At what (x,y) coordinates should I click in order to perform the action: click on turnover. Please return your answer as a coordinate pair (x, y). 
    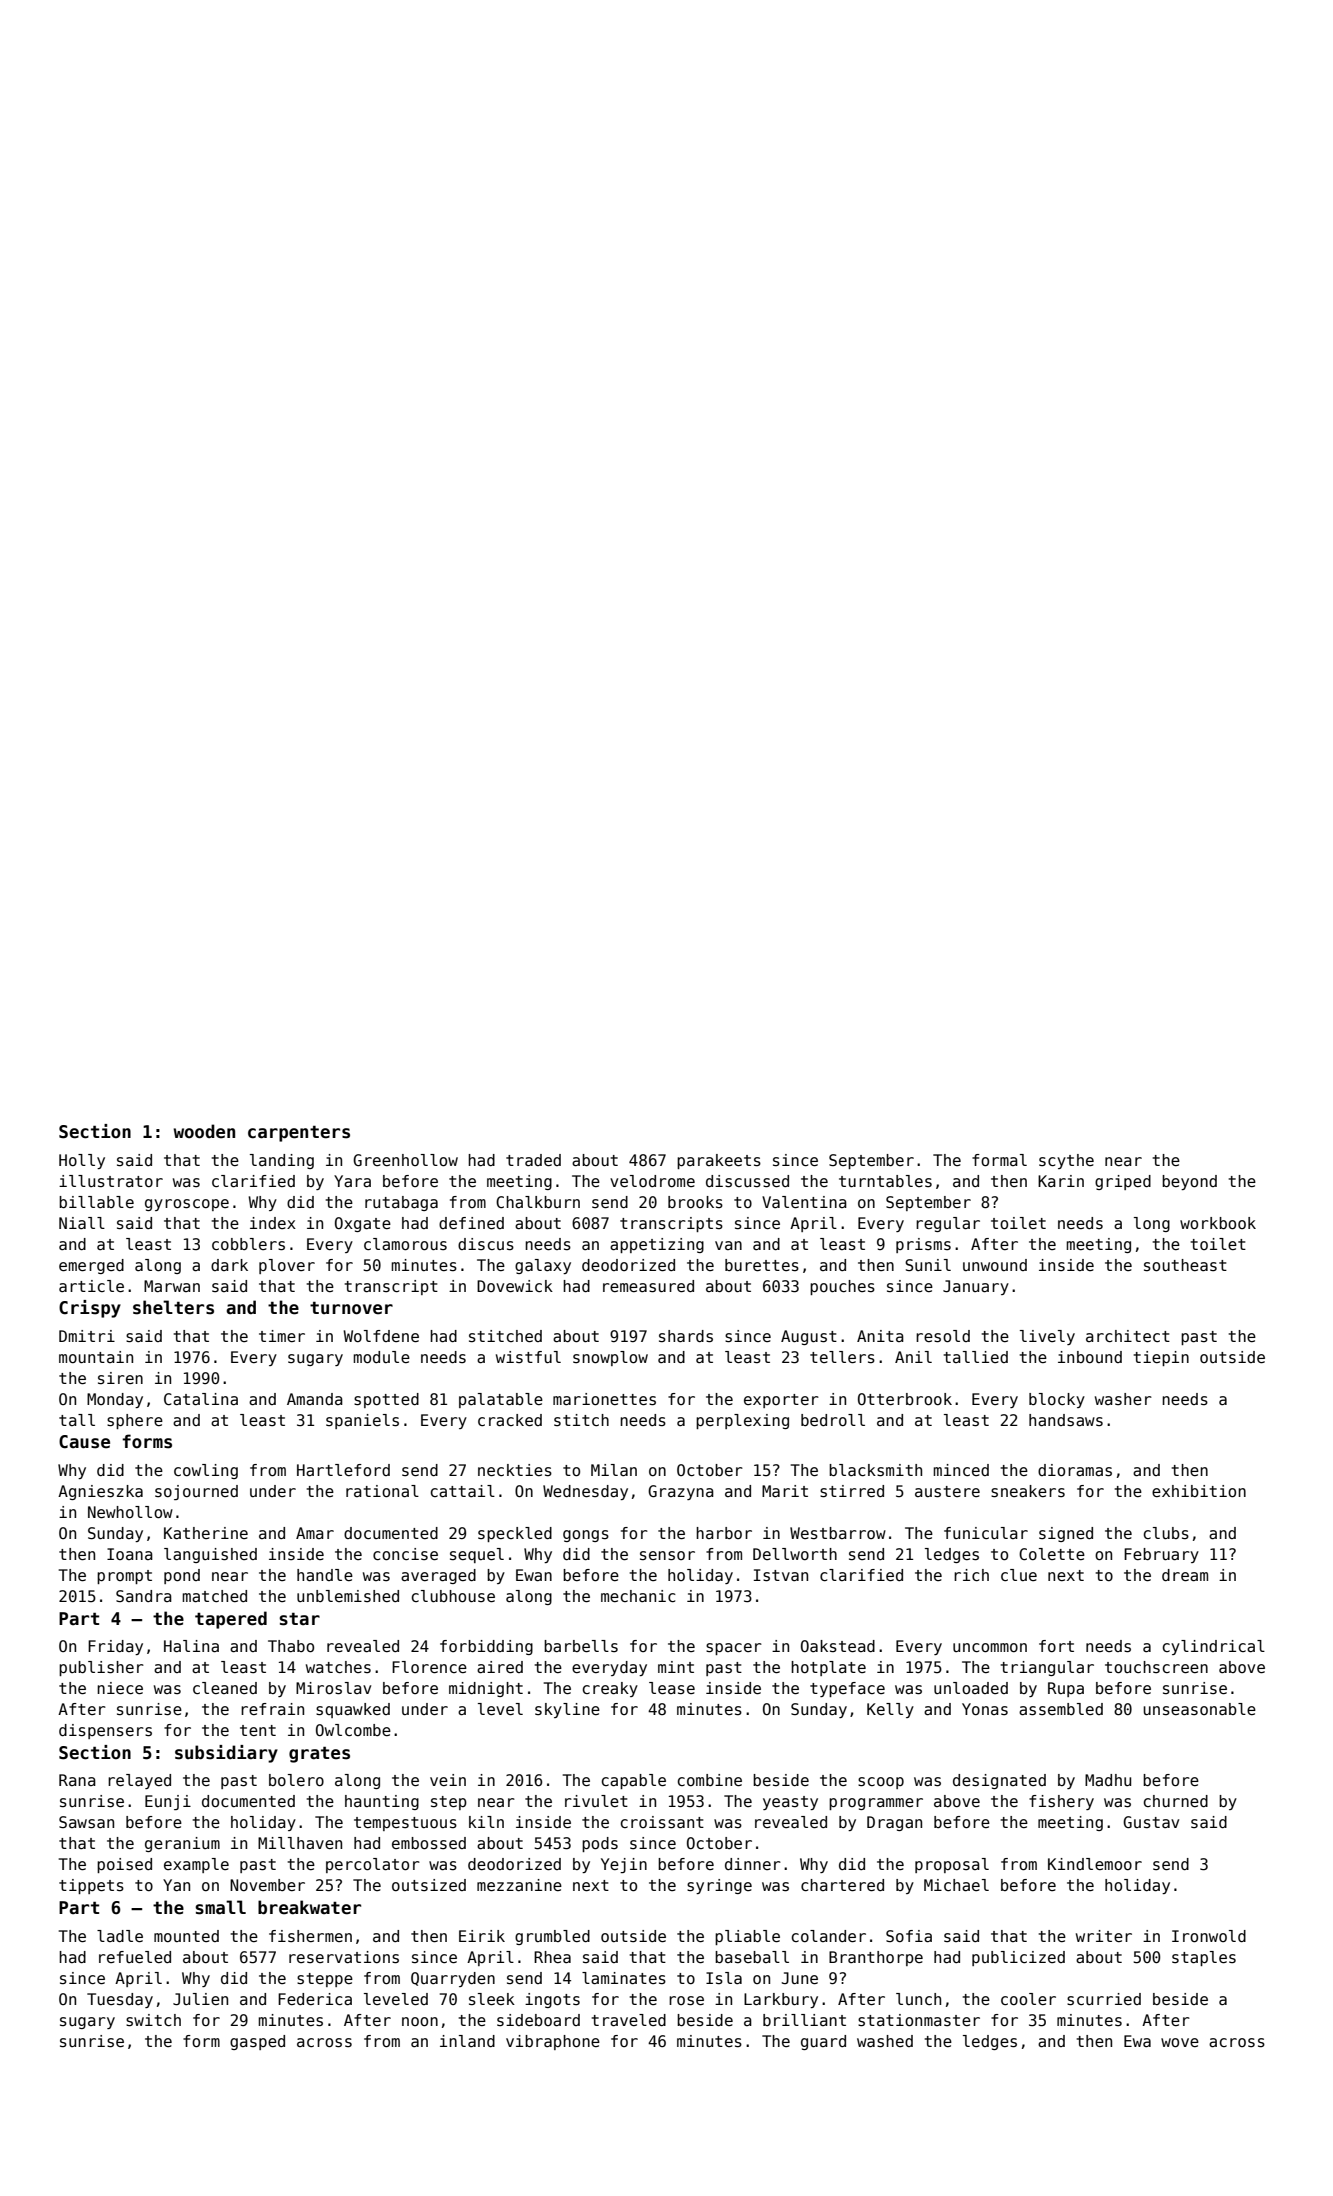
    Looking at the image, I should click on (351, 1308).
